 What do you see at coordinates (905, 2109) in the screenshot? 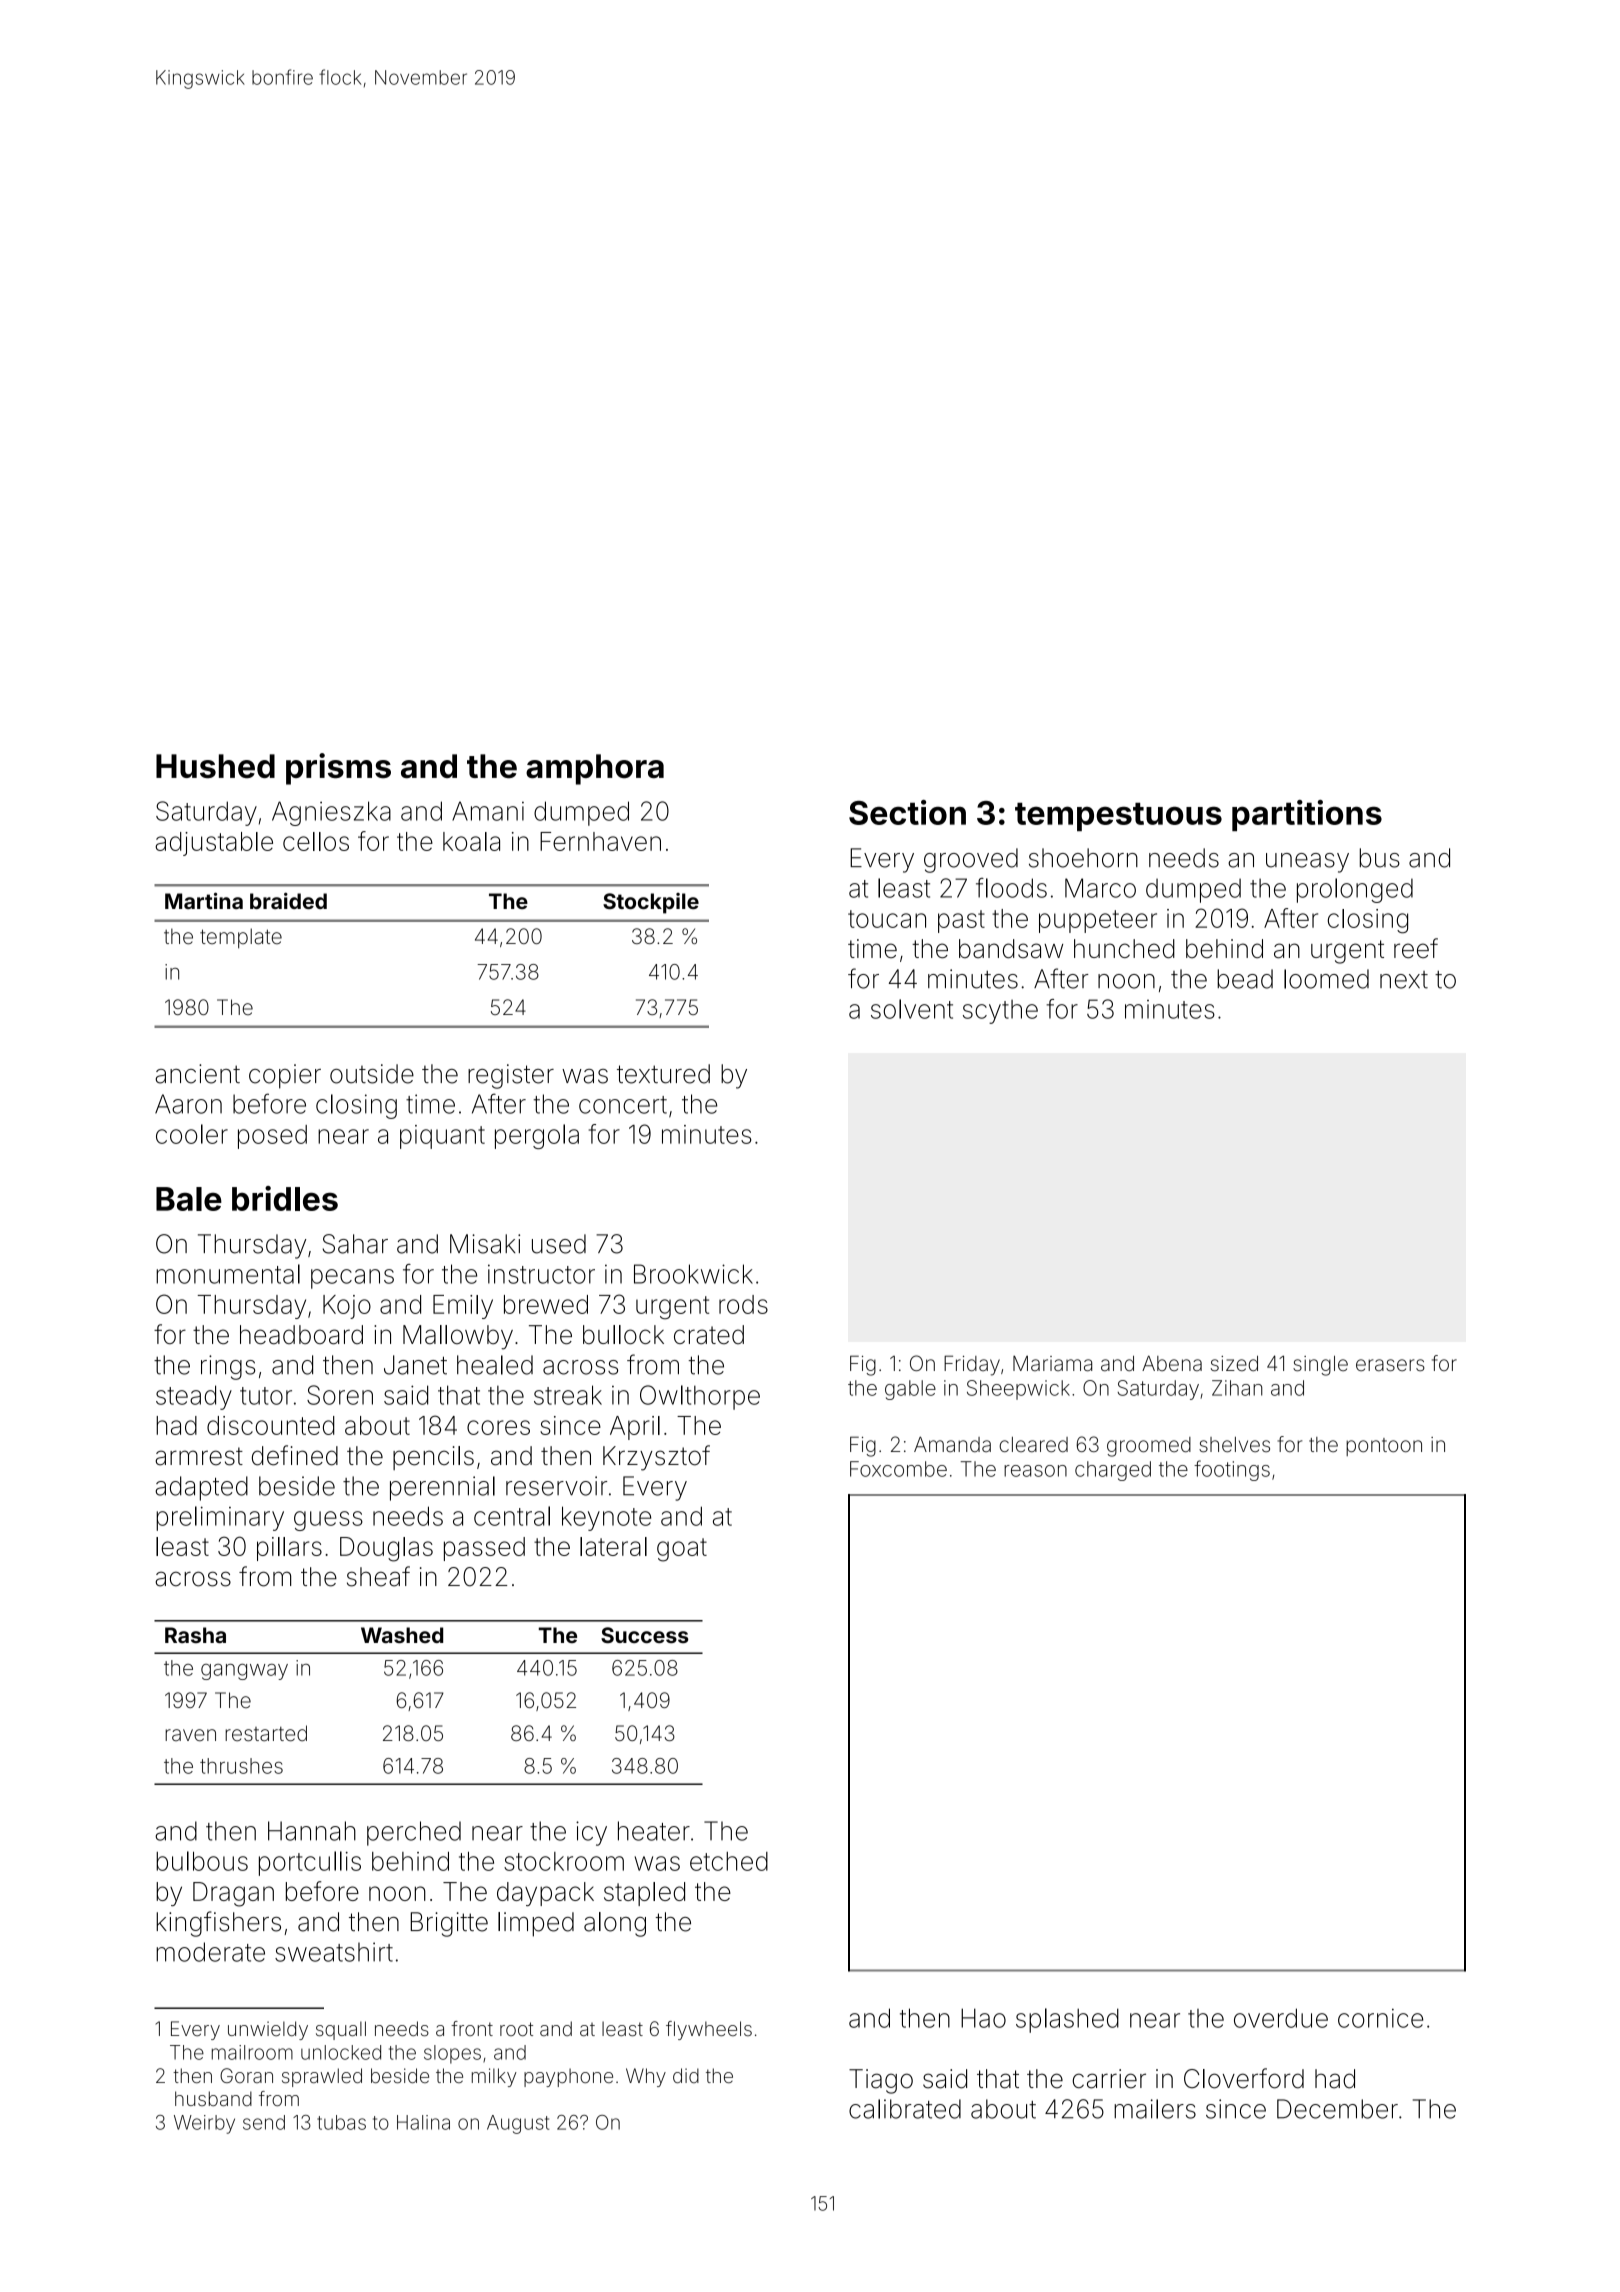
I see `calibrated` at bounding box center [905, 2109].
